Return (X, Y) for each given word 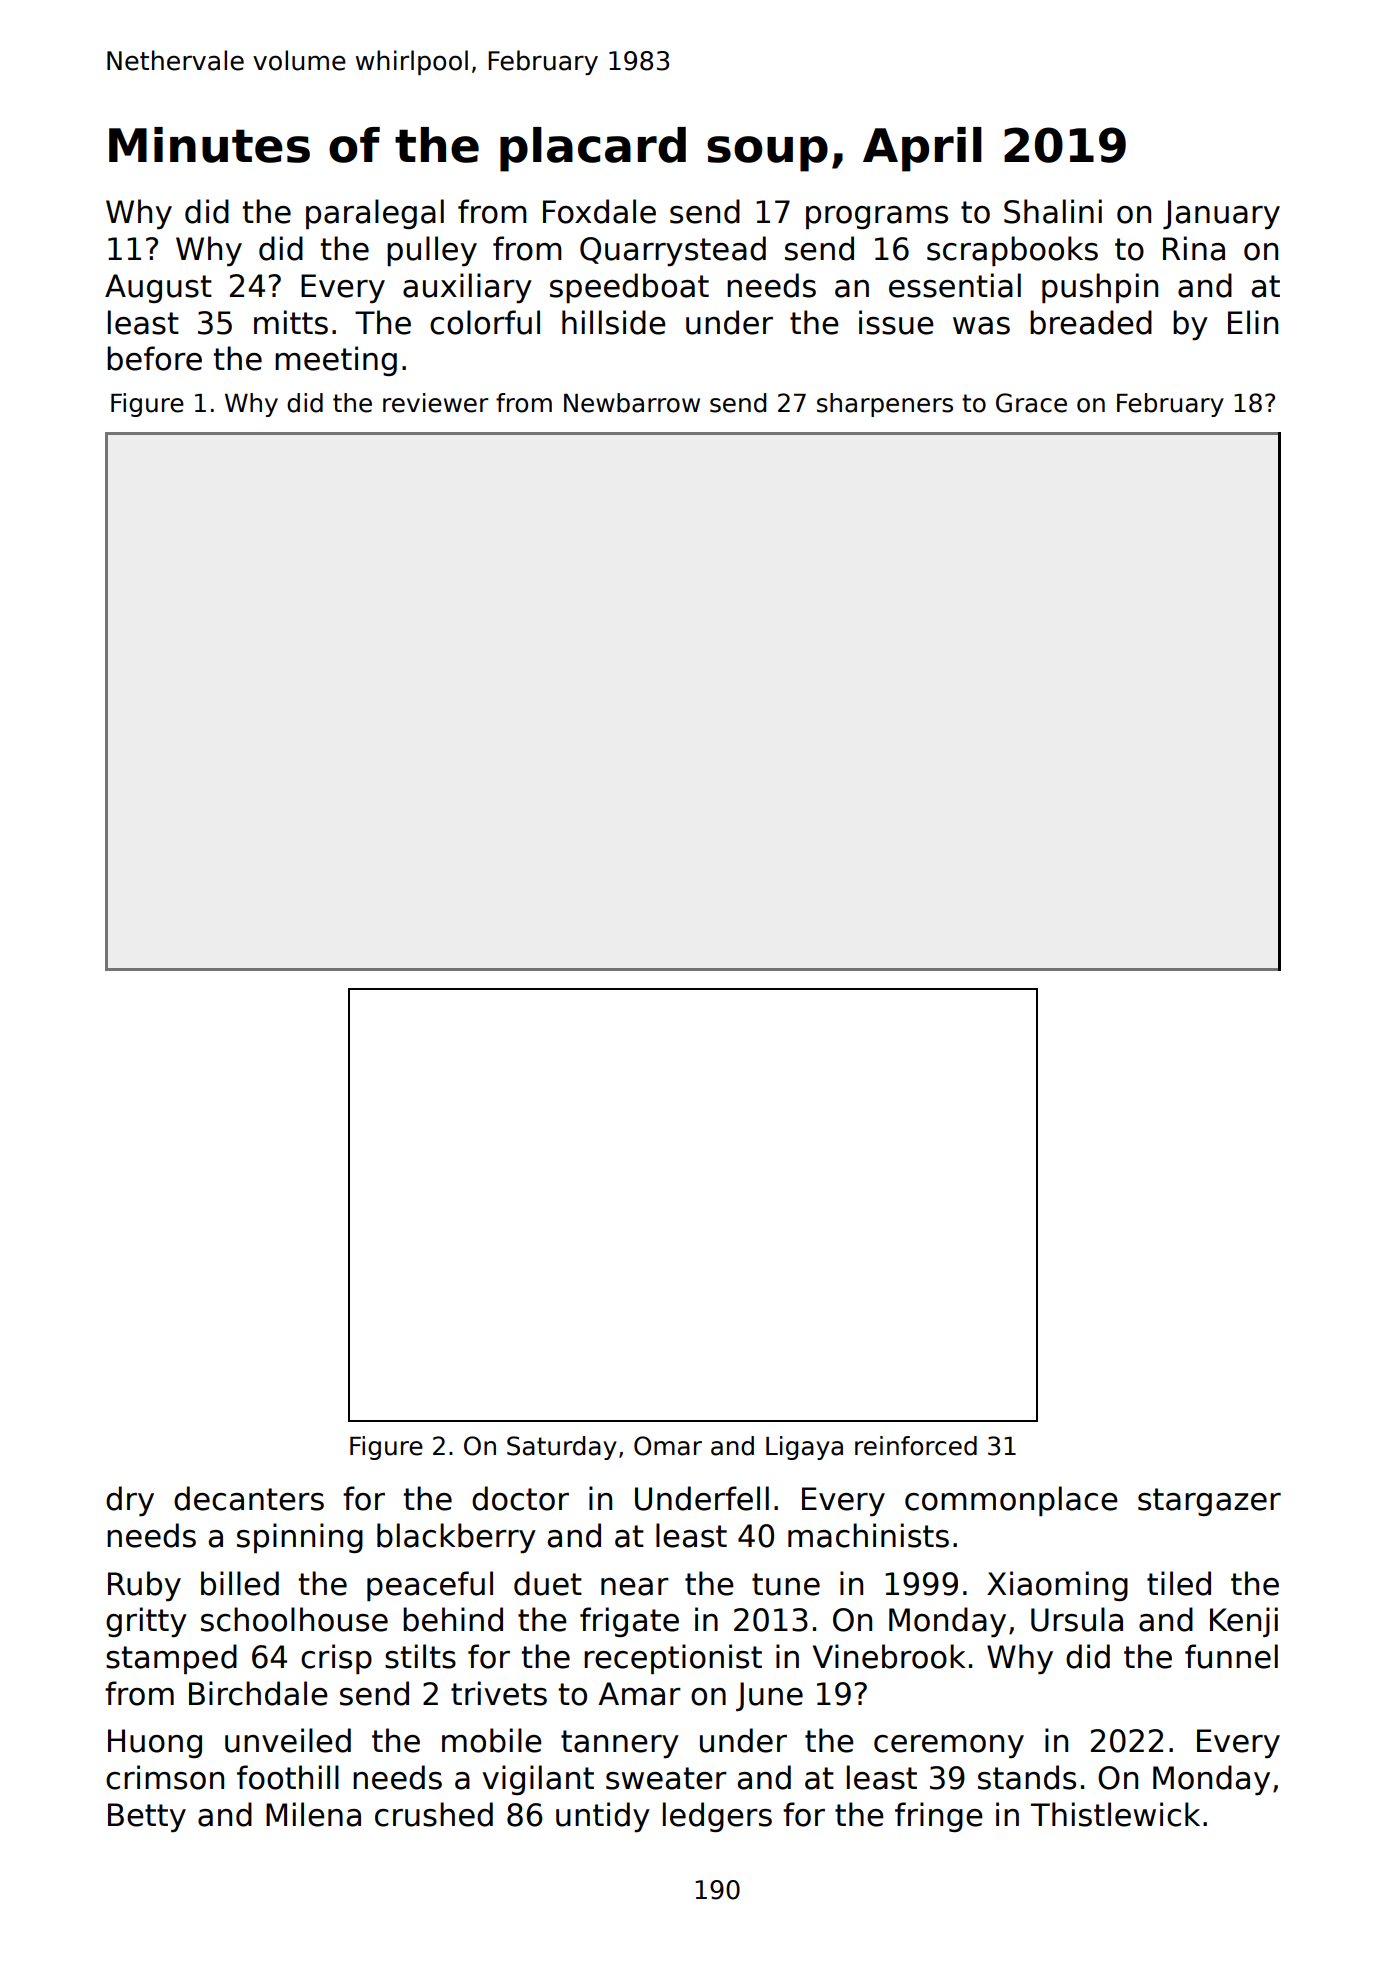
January (1221, 214)
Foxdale (599, 211)
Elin (1253, 322)
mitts (291, 322)
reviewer (436, 403)
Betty (147, 1817)
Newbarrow (632, 403)
